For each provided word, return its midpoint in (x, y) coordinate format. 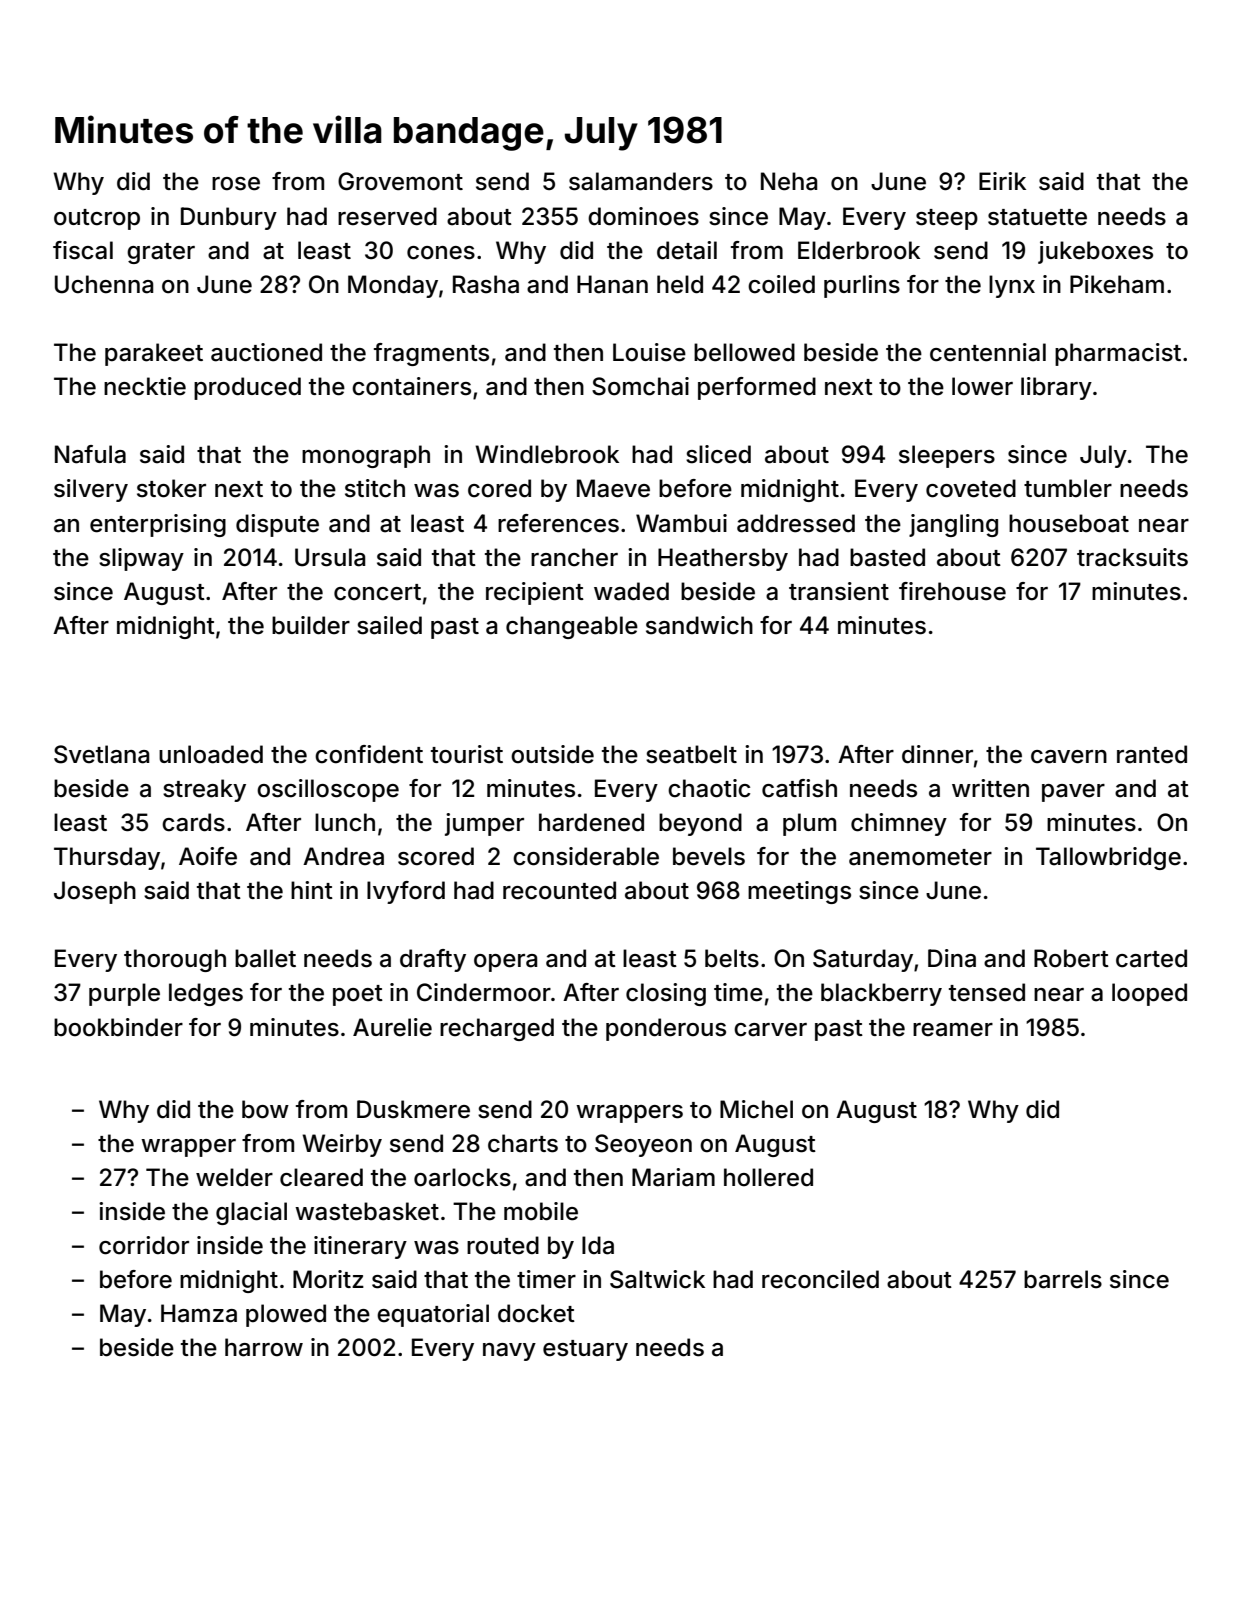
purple (124, 994)
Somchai (640, 386)
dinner (937, 754)
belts (732, 958)
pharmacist (1118, 354)
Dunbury (229, 218)
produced (247, 388)
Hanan (612, 284)
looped (1149, 994)
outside (552, 754)
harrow (264, 1347)
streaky (204, 790)
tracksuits (1132, 557)
